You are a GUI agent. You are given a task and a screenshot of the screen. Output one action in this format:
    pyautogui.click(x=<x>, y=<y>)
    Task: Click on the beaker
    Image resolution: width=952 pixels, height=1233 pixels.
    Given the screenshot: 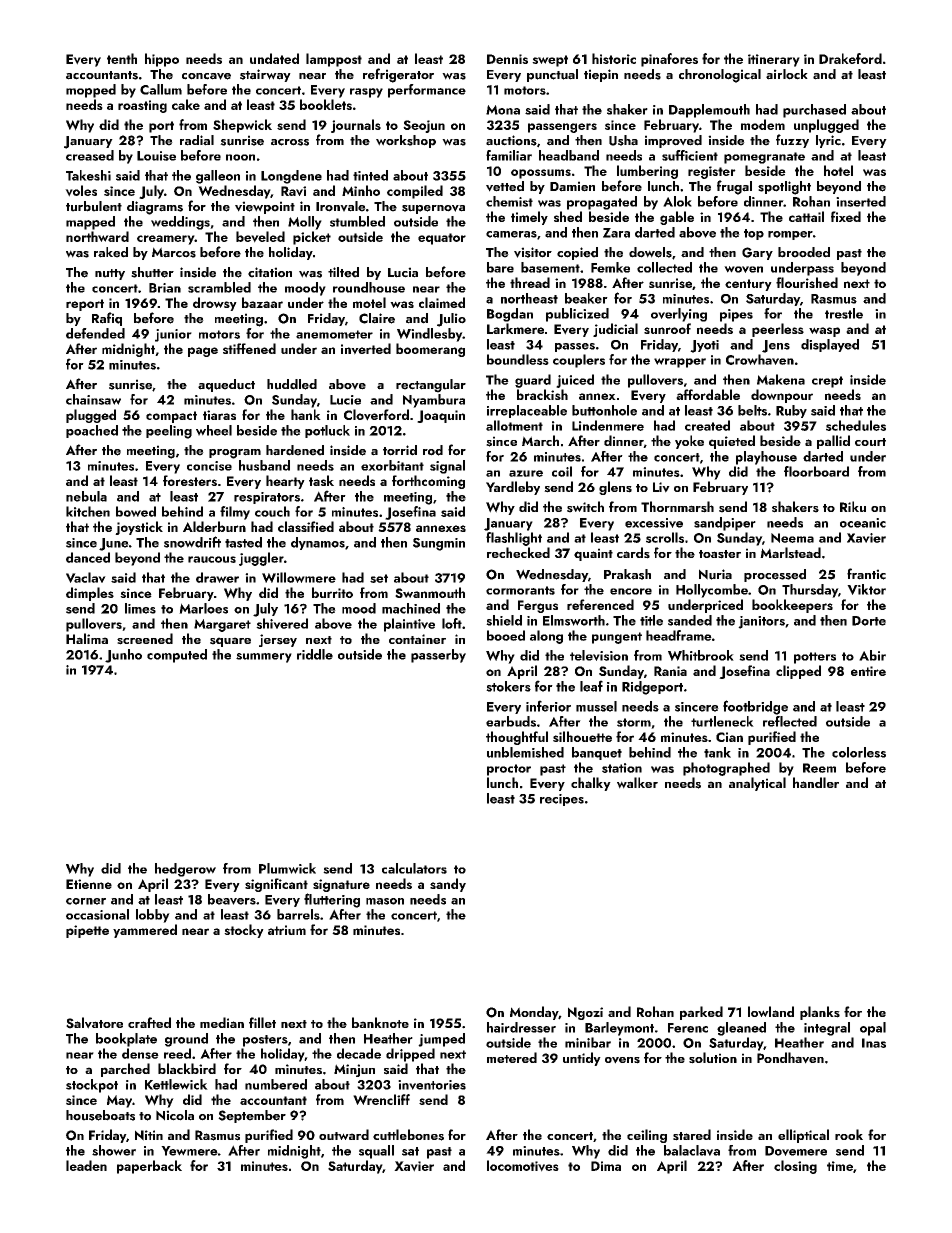 What is the action you would take?
    pyautogui.click(x=586, y=298)
